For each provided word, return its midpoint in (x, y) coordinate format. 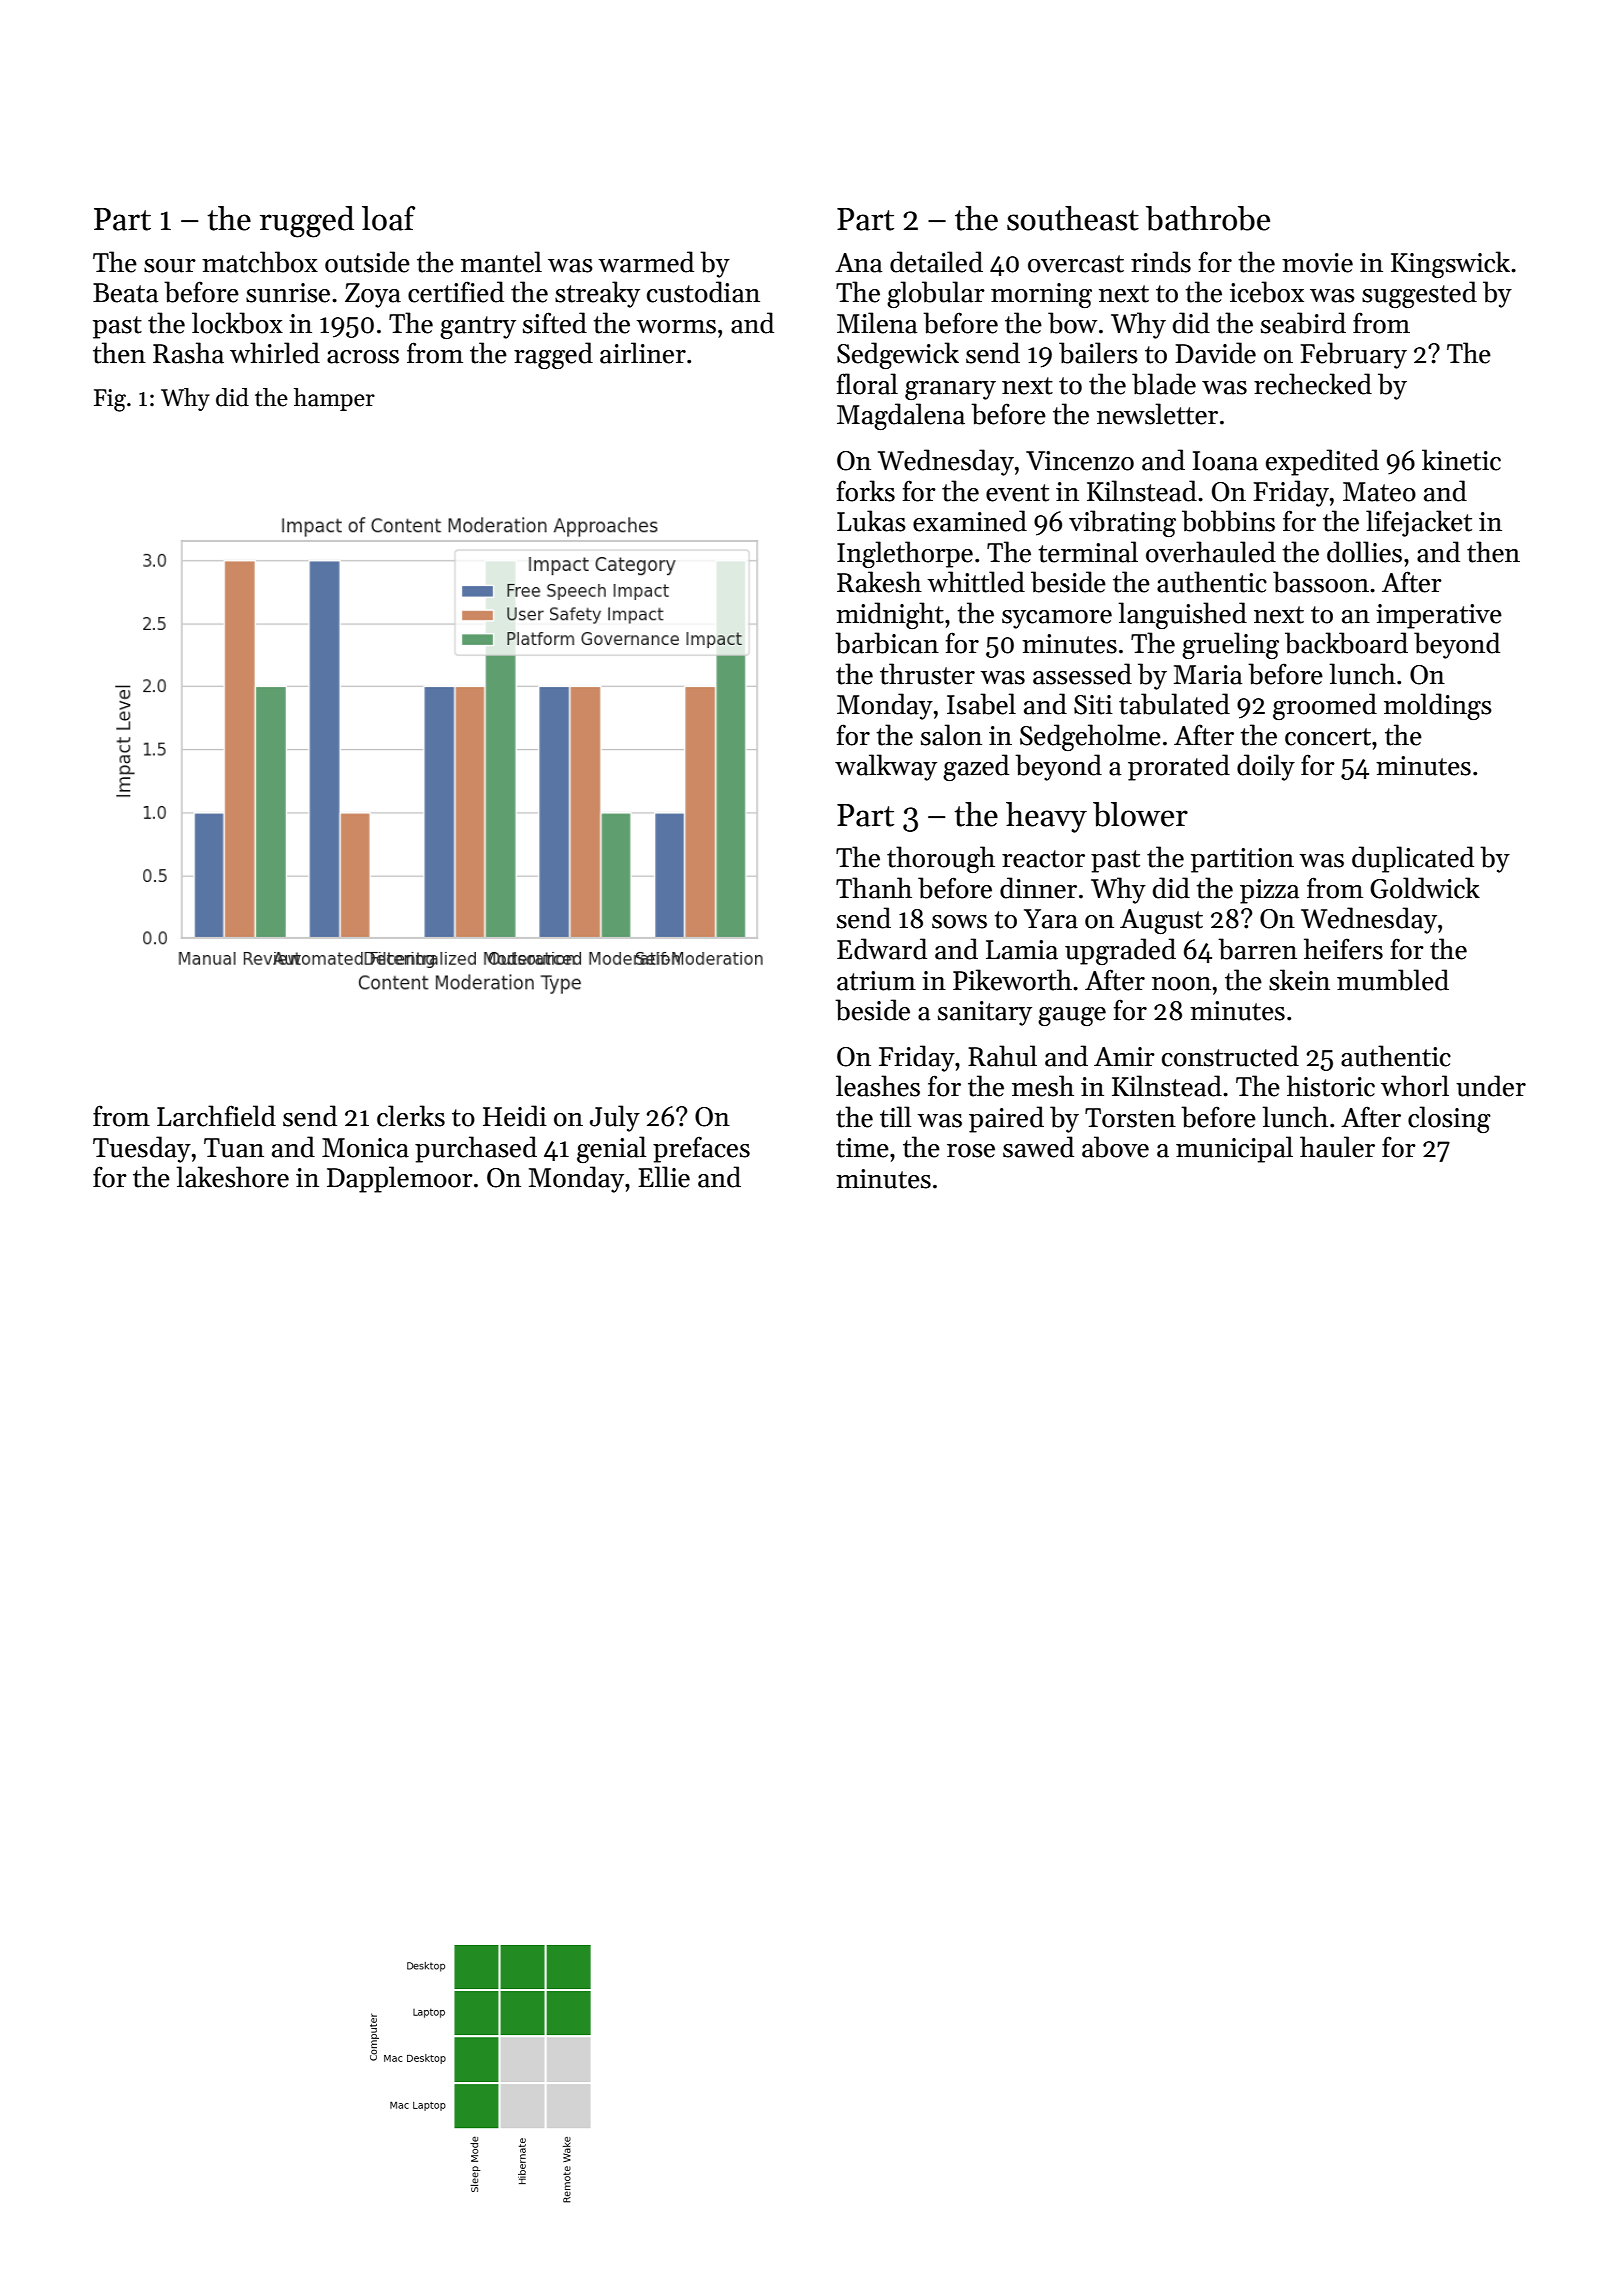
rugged (307, 222)
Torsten (1130, 1118)
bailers (1098, 353)
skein (1299, 980)
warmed (646, 262)
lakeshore (233, 1177)
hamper (334, 399)
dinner (1038, 888)
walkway (886, 767)
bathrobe (1208, 218)
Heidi (515, 1116)
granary (950, 390)
